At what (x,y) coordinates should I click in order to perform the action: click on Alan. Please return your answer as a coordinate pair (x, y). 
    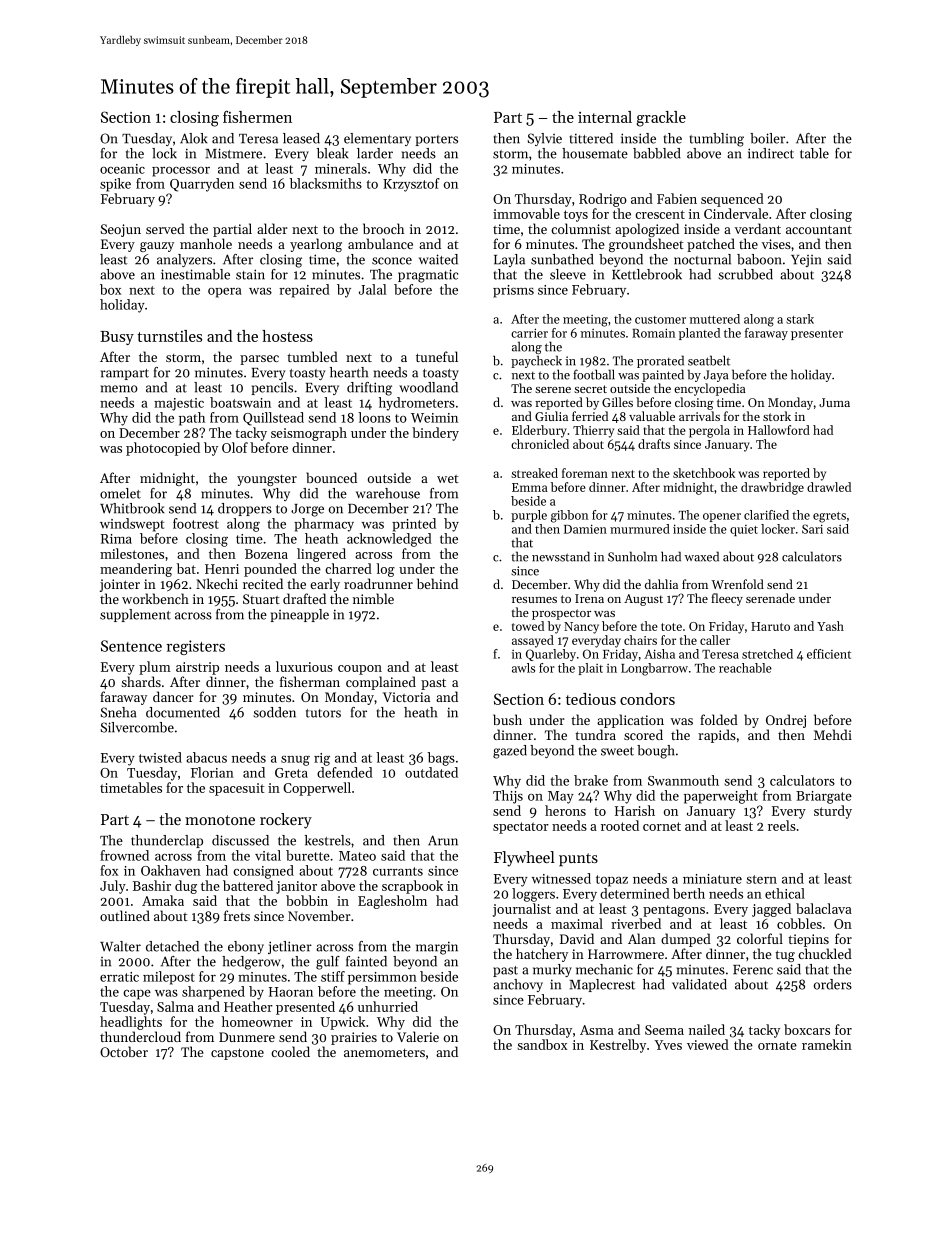
    Looking at the image, I should click on (642, 938).
